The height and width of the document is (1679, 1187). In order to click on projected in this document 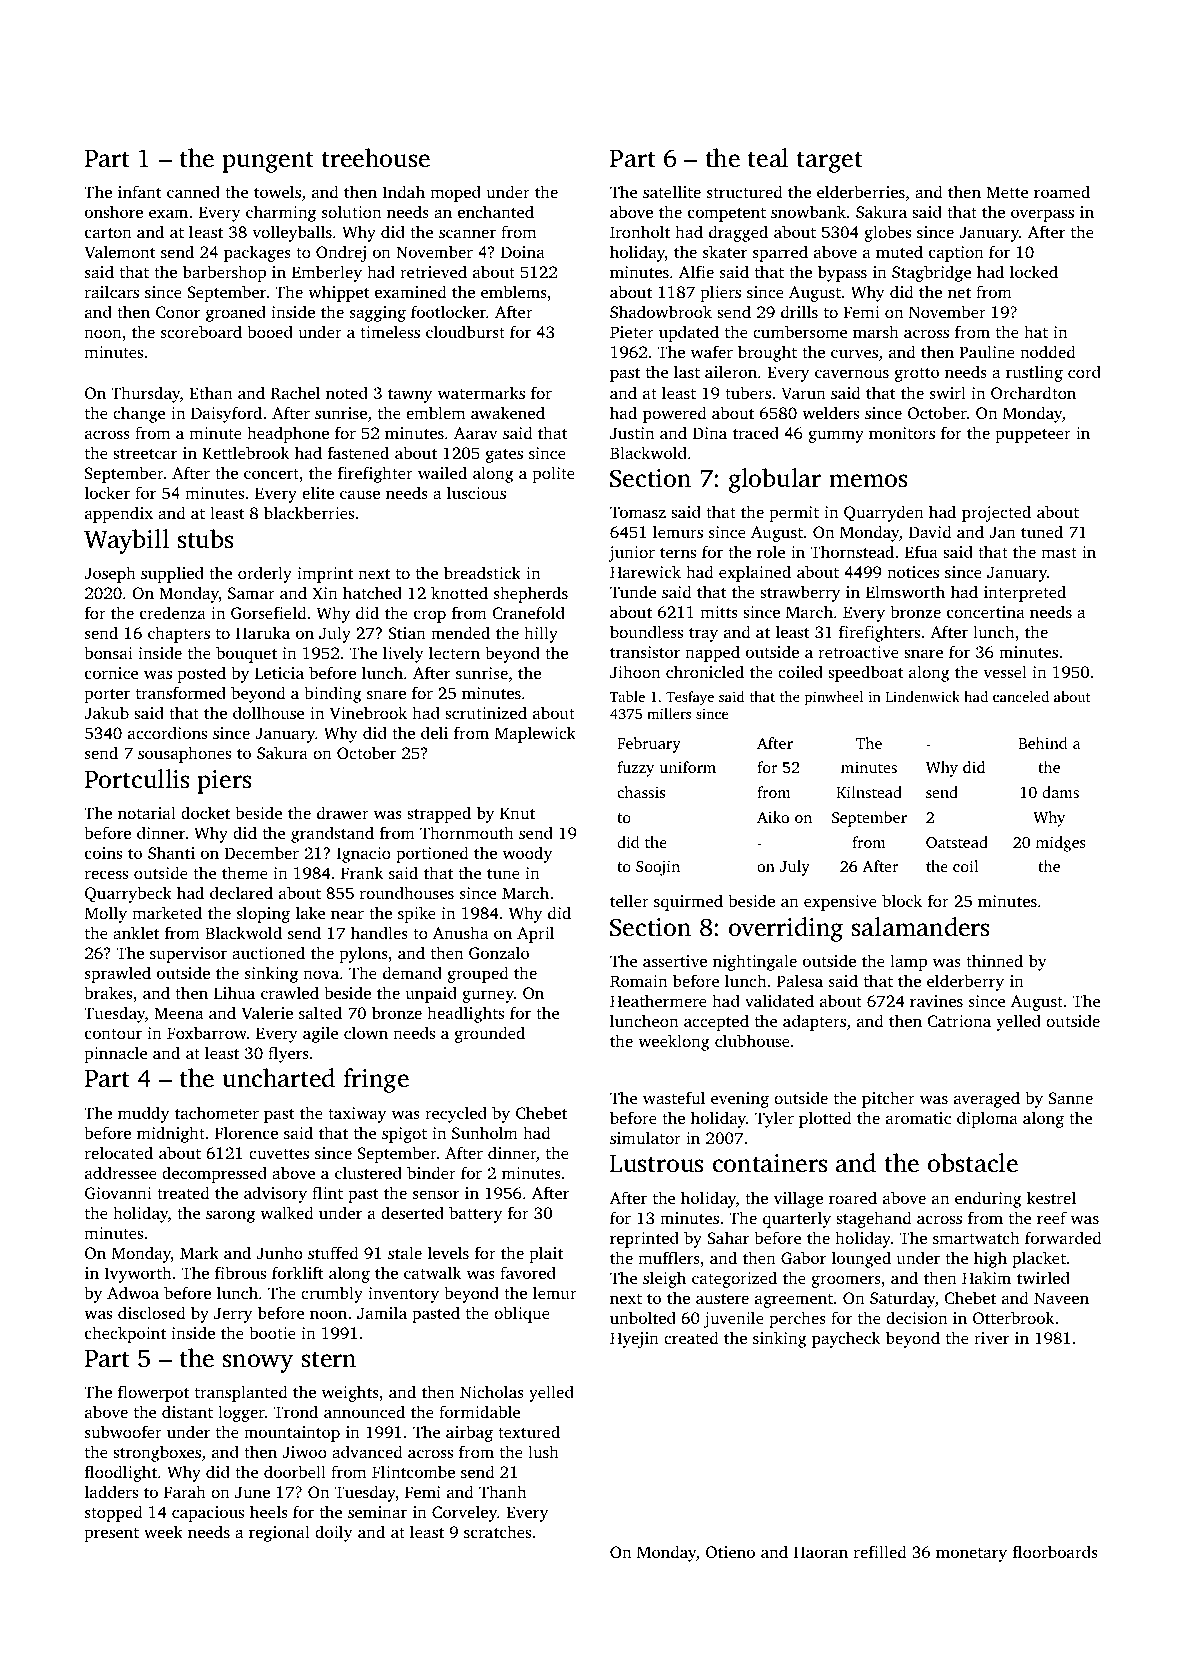, I will do `click(996, 513)`.
